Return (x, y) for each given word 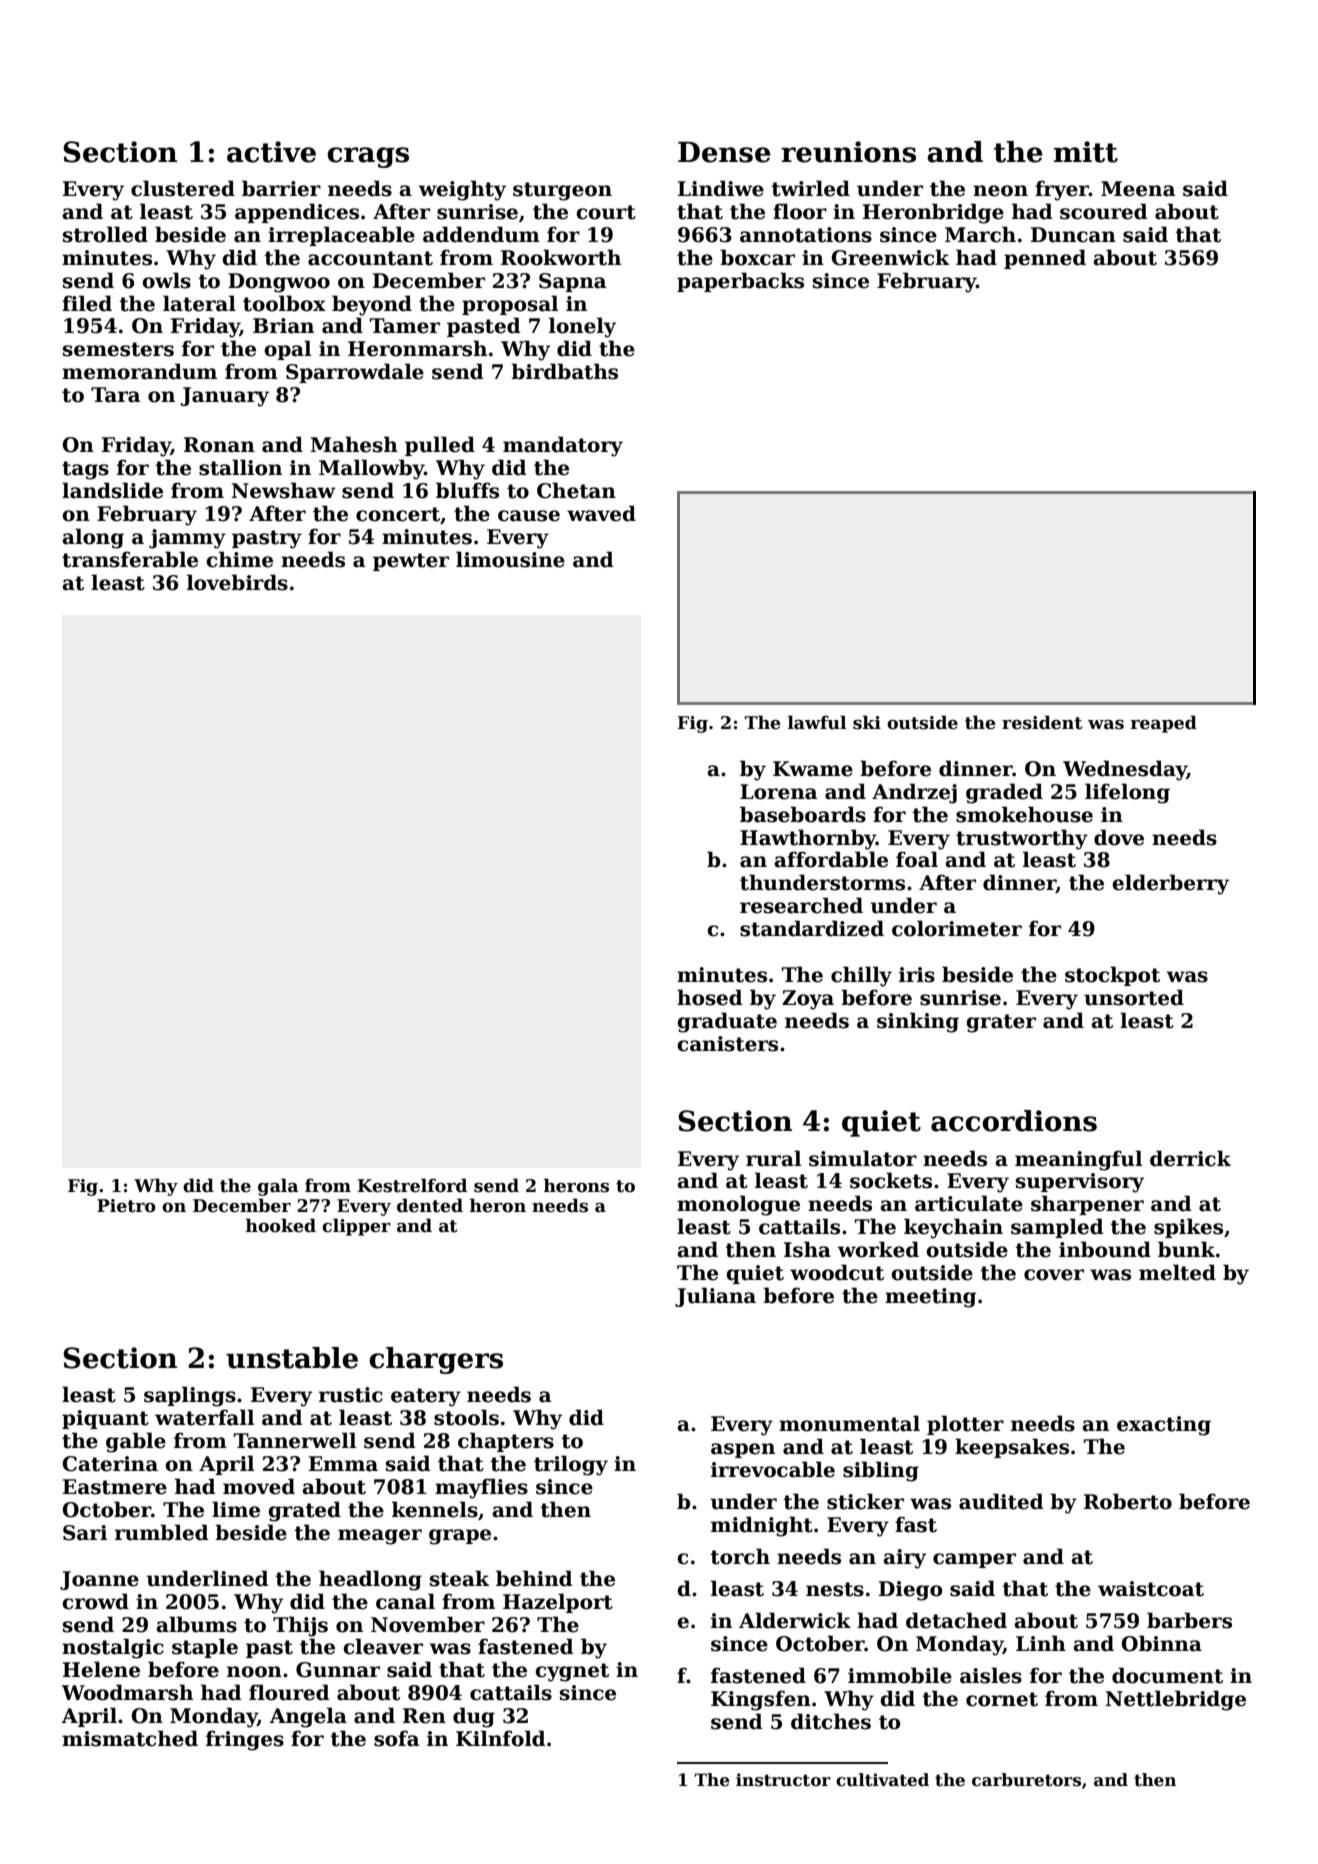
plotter (965, 1425)
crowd (95, 1601)
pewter (411, 562)
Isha (807, 1249)
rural (773, 1158)
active (271, 152)
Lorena (778, 792)
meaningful (1078, 1160)
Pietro (126, 1206)
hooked (281, 1225)
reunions (848, 152)
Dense (724, 152)
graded (1004, 793)
